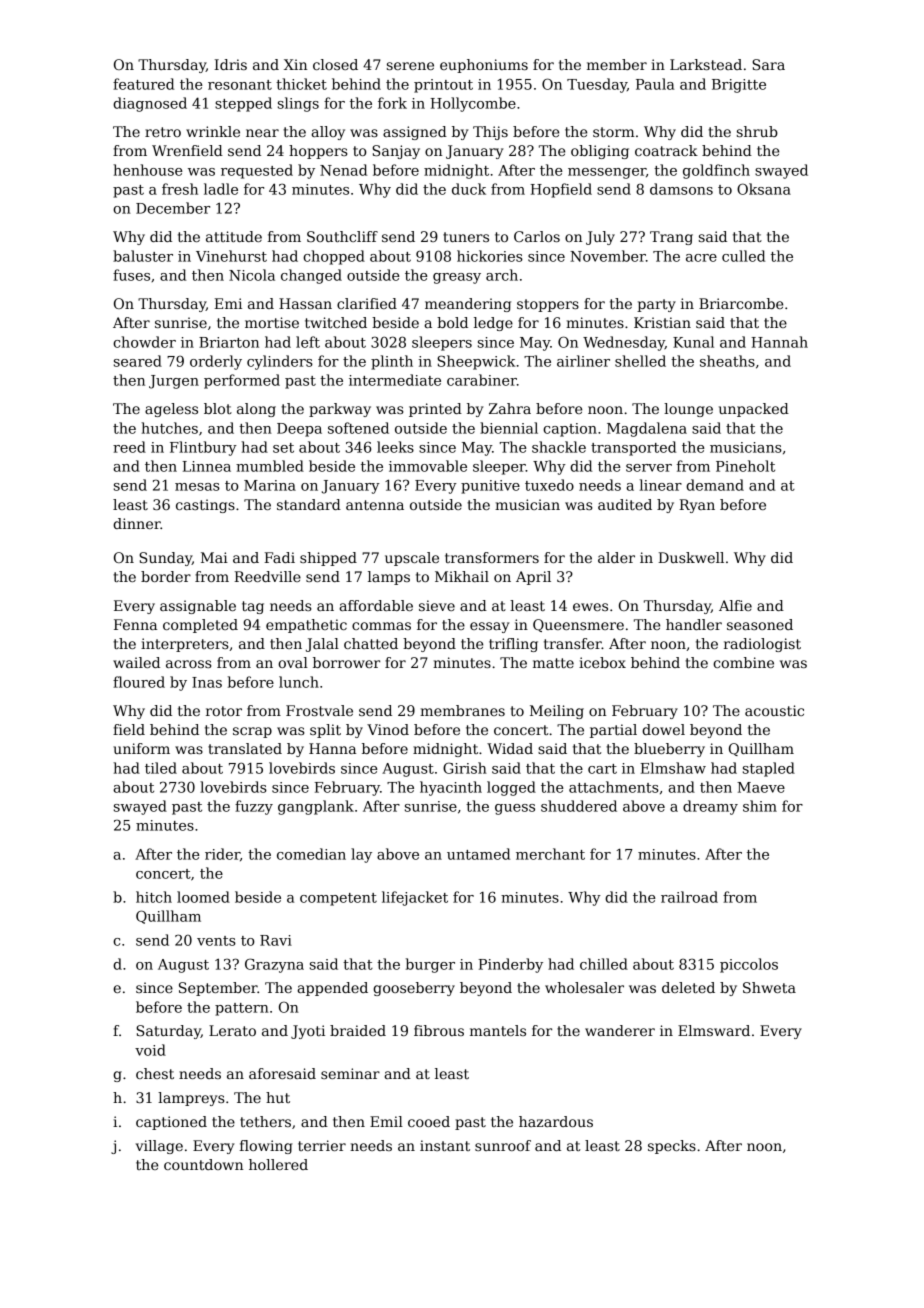 The width and height of the screenshot is (924, 1308). I want to click on fuzzy, so click(254, 807).
